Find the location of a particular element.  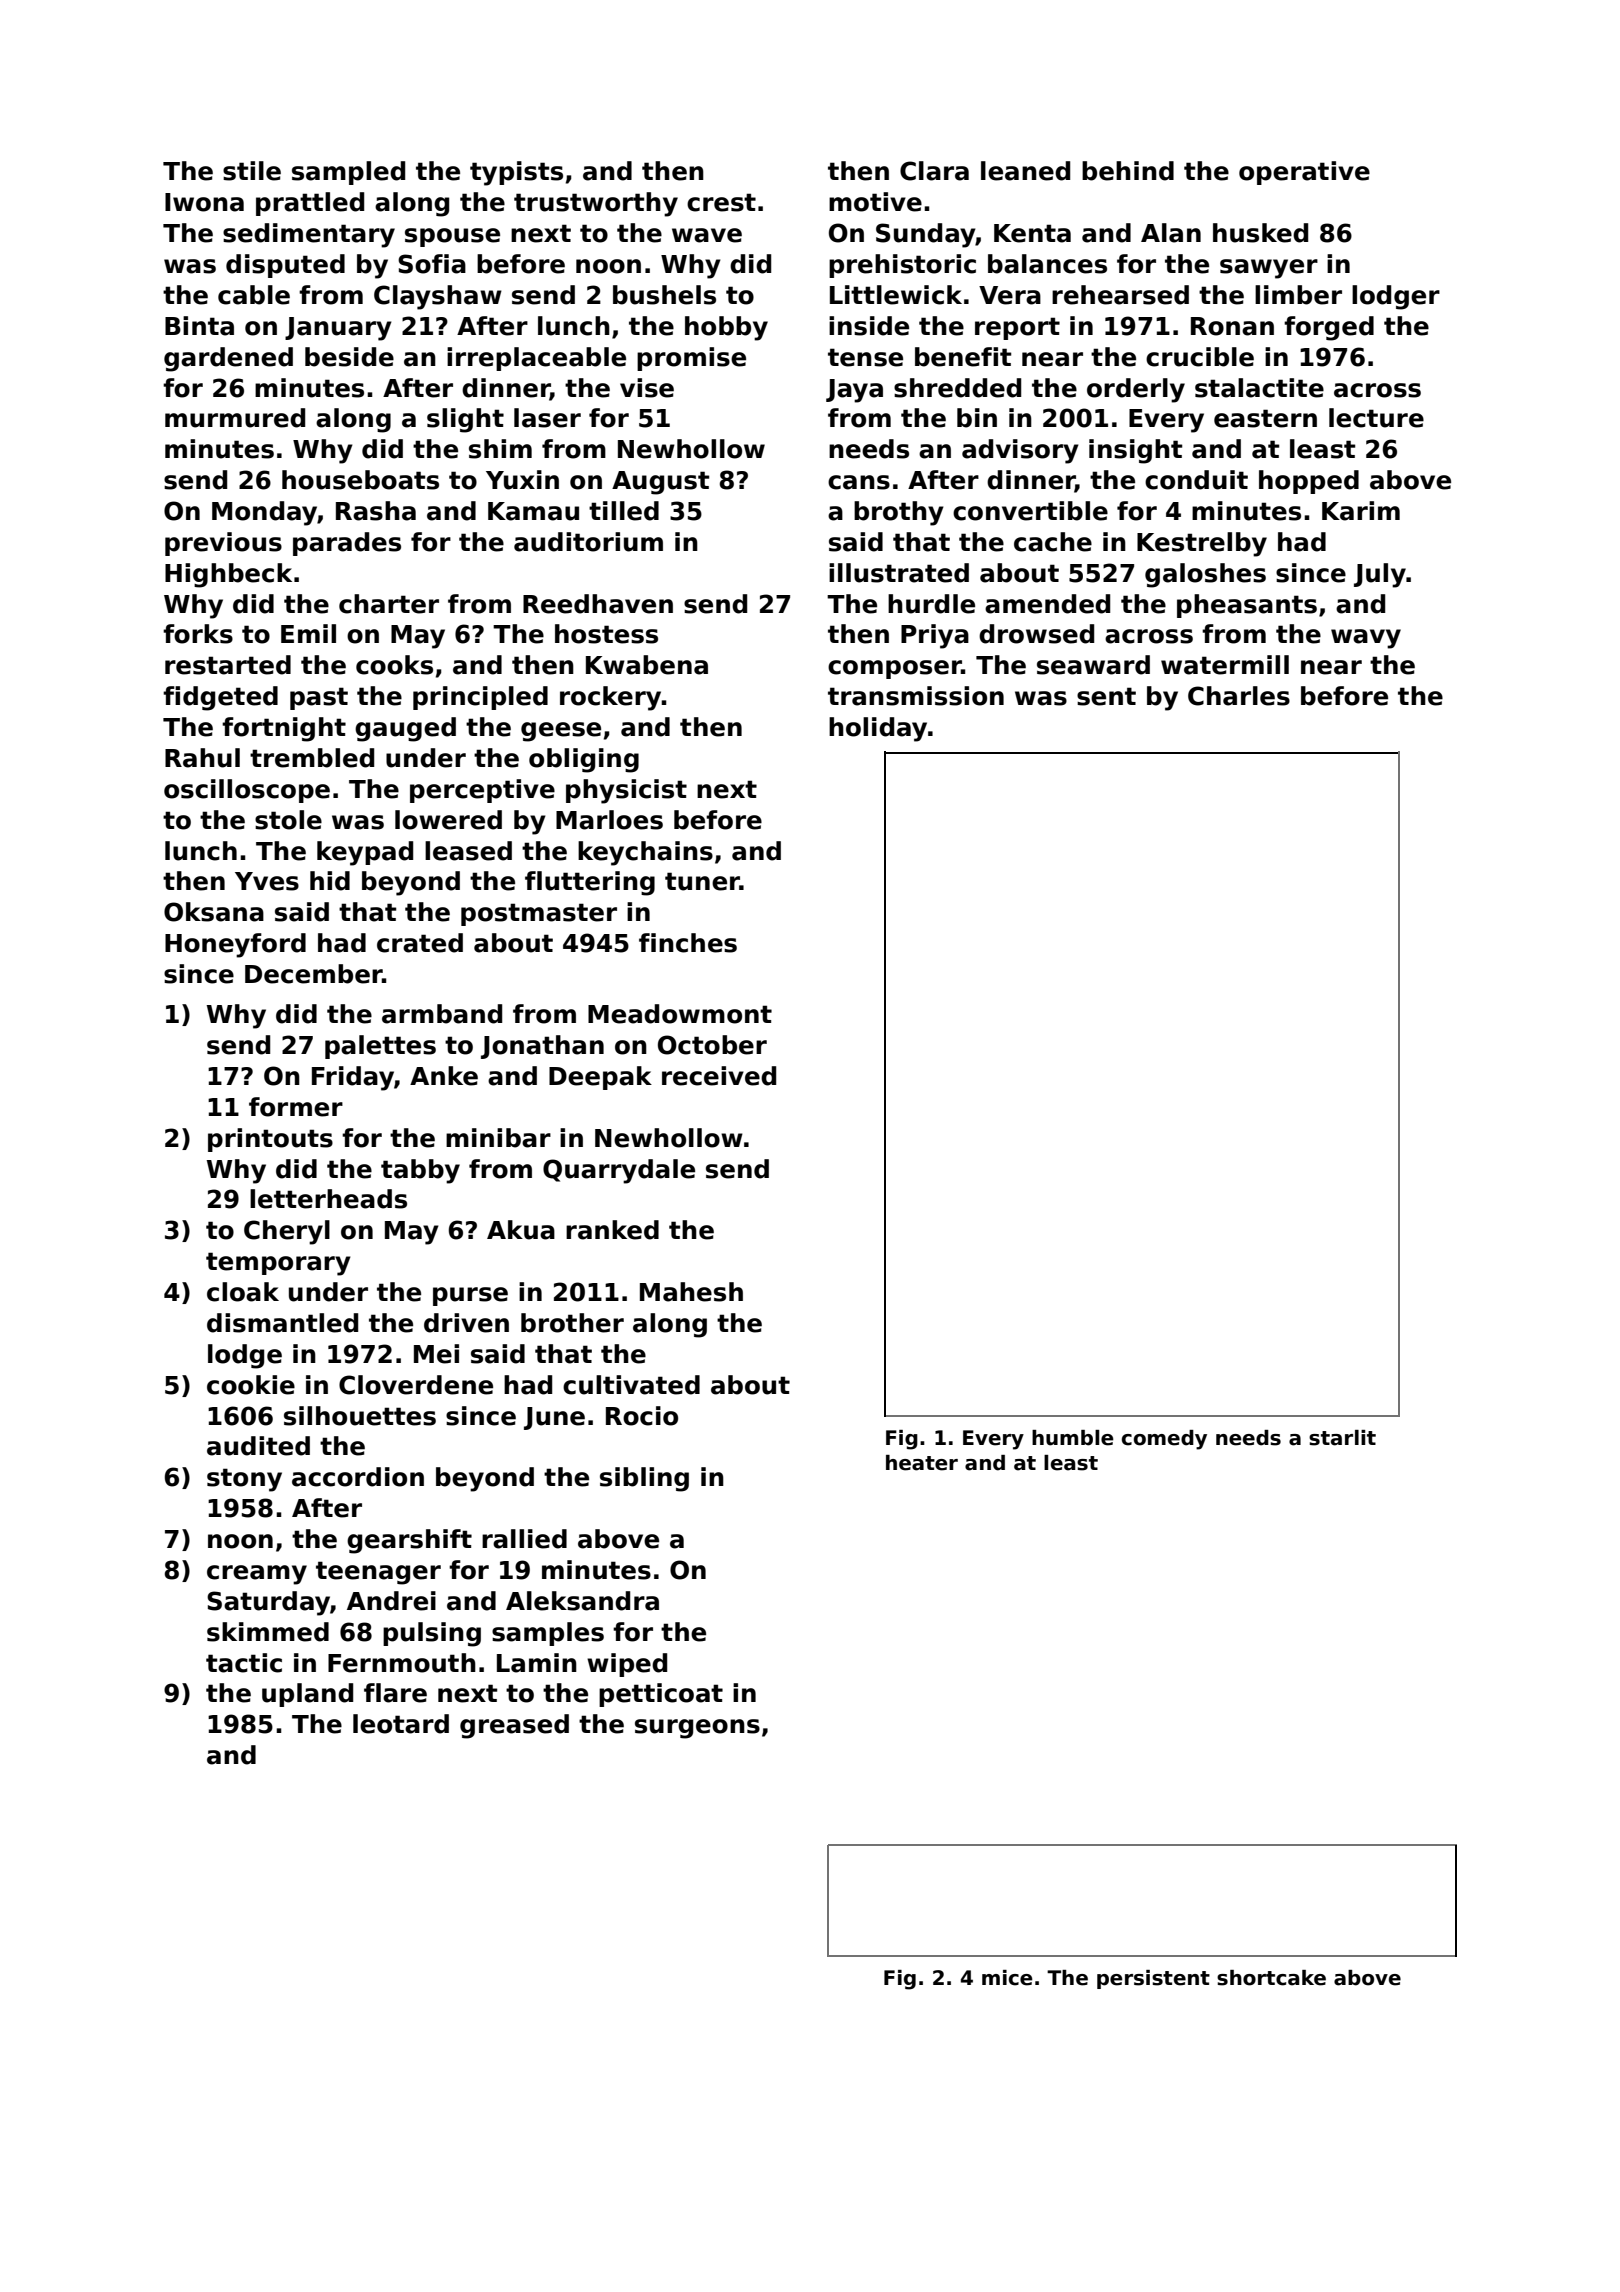

lecture is located at coordinates (1376, 418).
